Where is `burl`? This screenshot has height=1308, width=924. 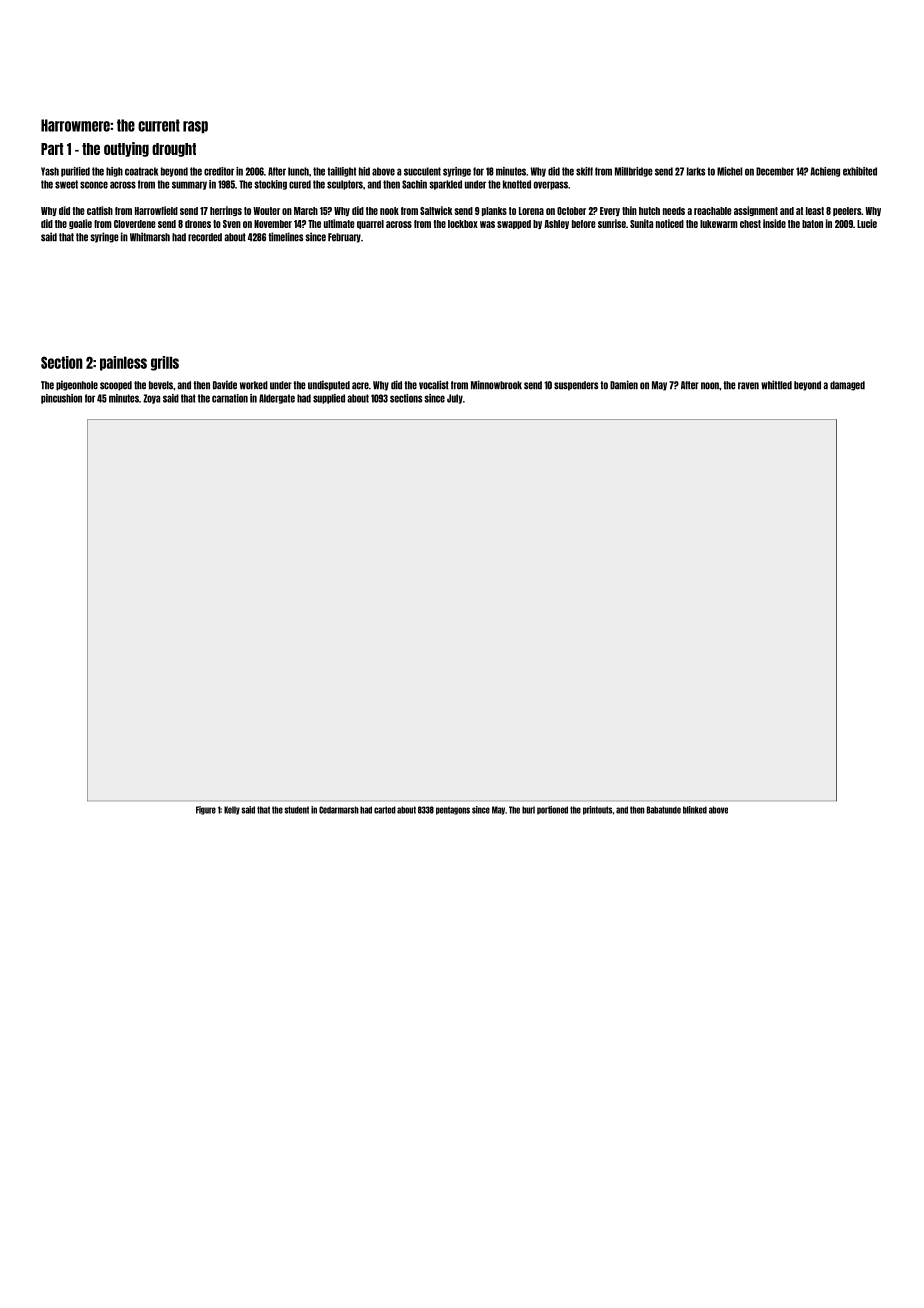 burl is located at coordinates (528, 810).
